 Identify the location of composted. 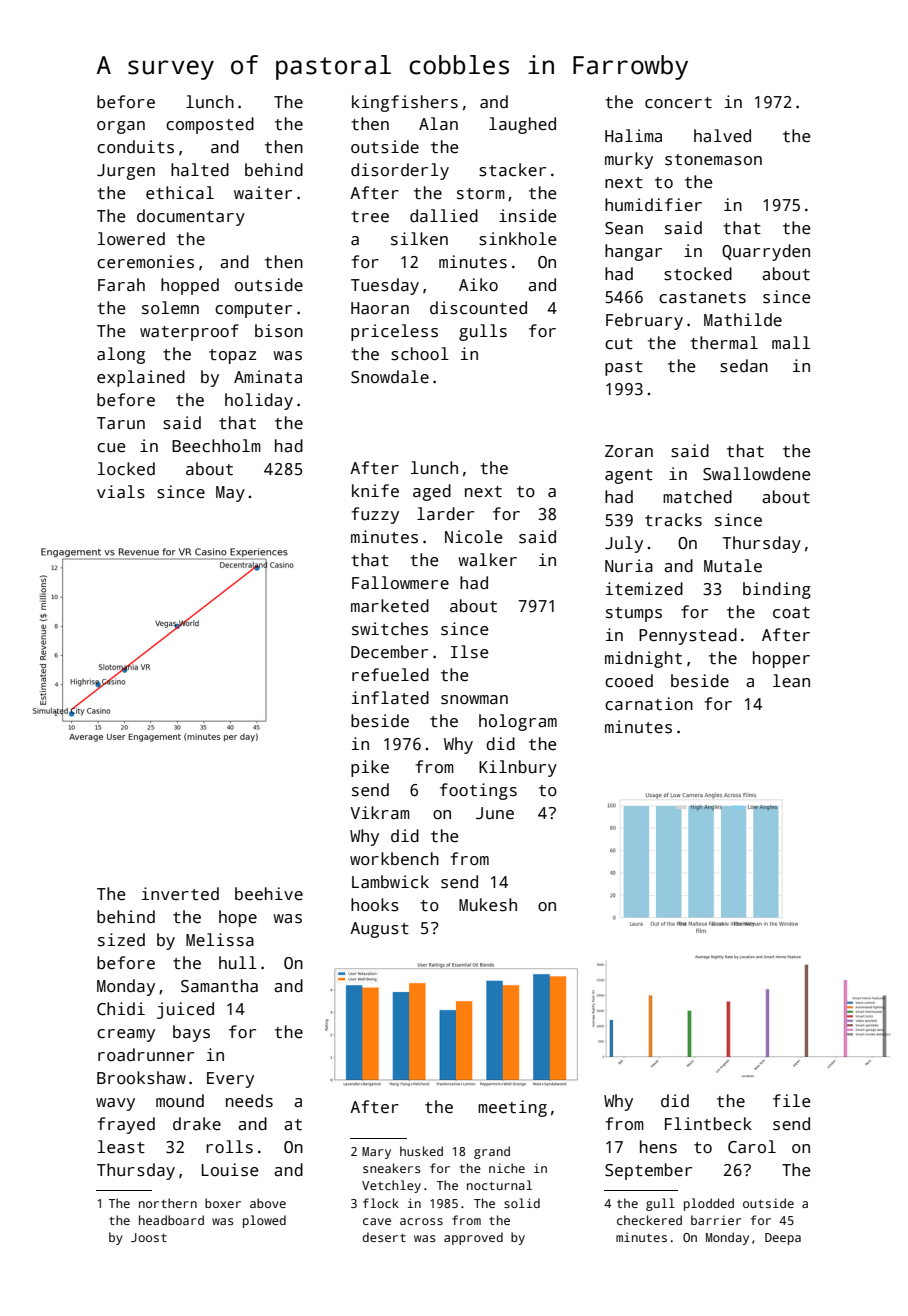
(210, 125).
